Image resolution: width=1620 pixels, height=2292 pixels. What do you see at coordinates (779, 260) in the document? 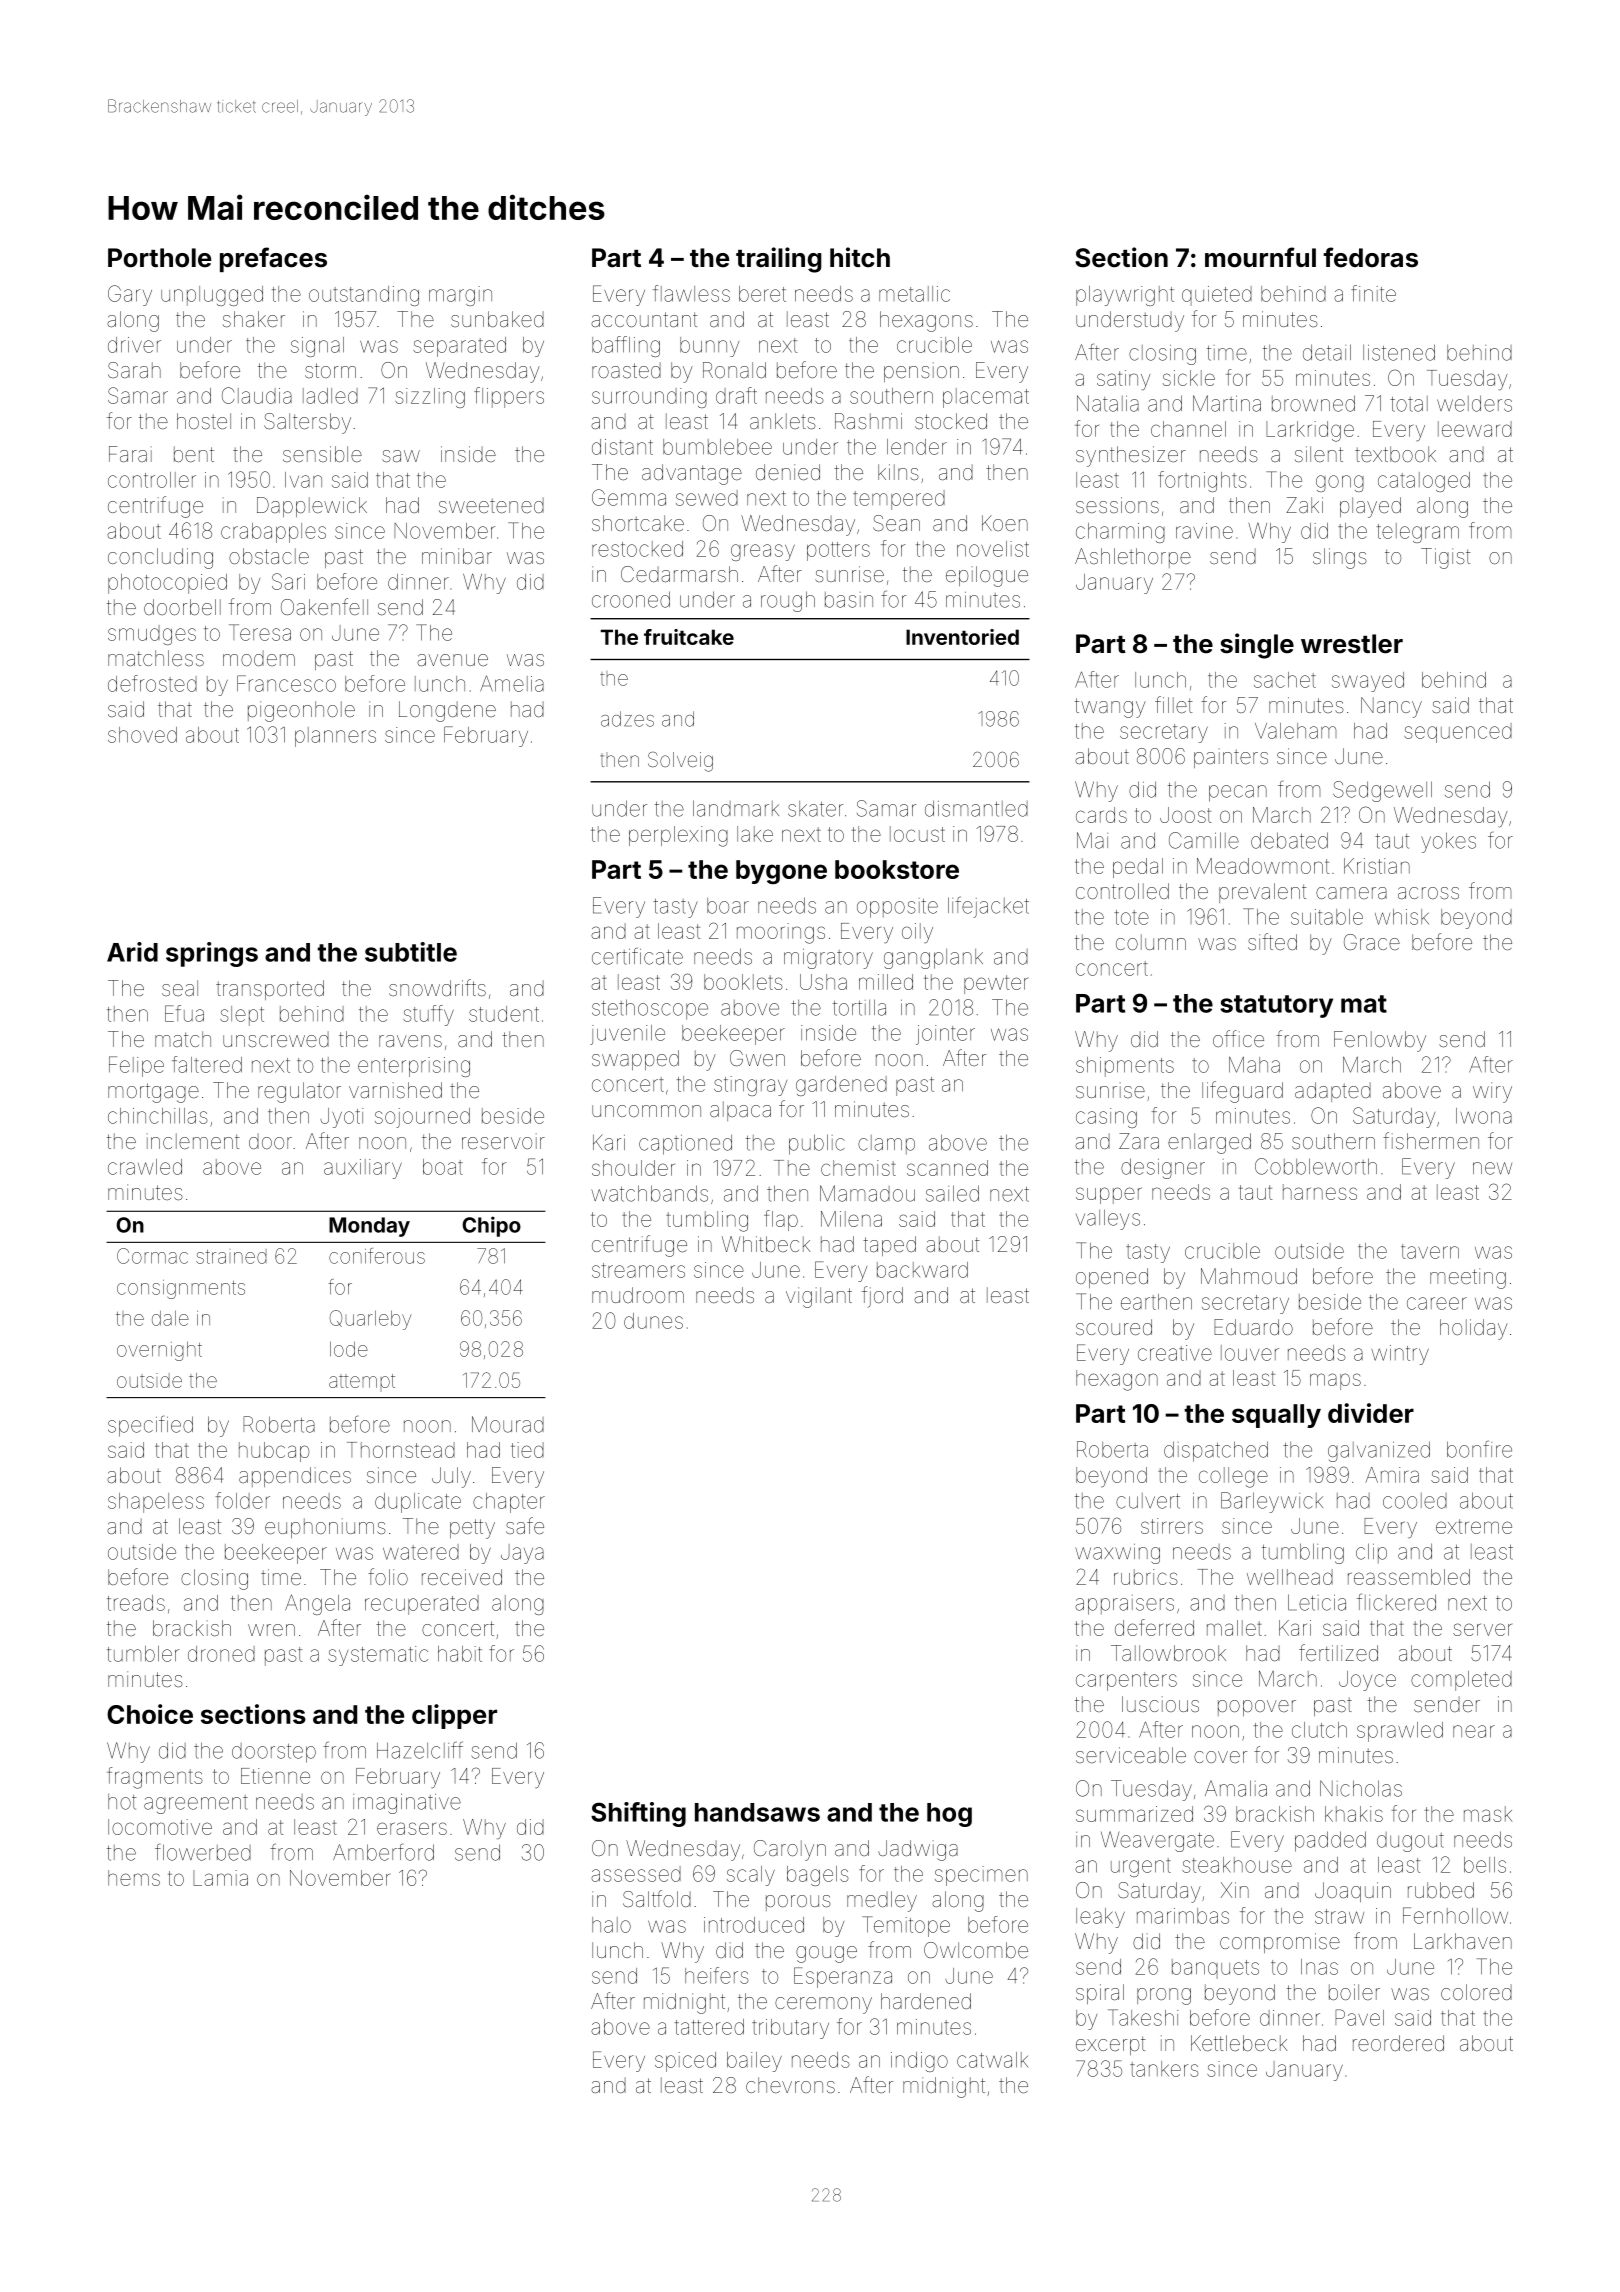
I see `trailing` at bounding box center [779, 260].
